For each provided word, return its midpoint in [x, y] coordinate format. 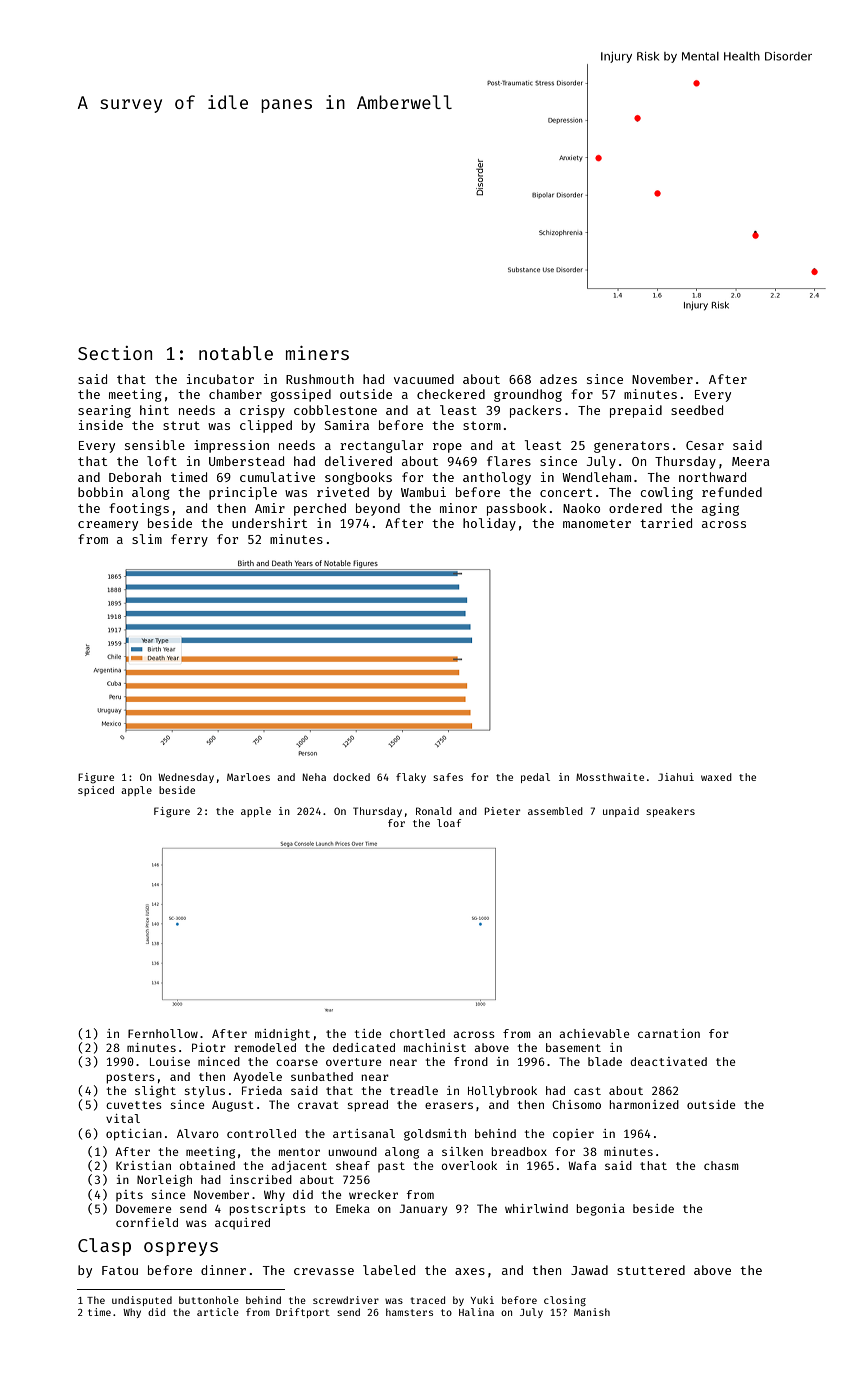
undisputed [142, 1301]
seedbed [697, 410]
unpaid [621, 812]
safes [448, 777]
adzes [558, 379]
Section [115, 353]
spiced [96, 791]
